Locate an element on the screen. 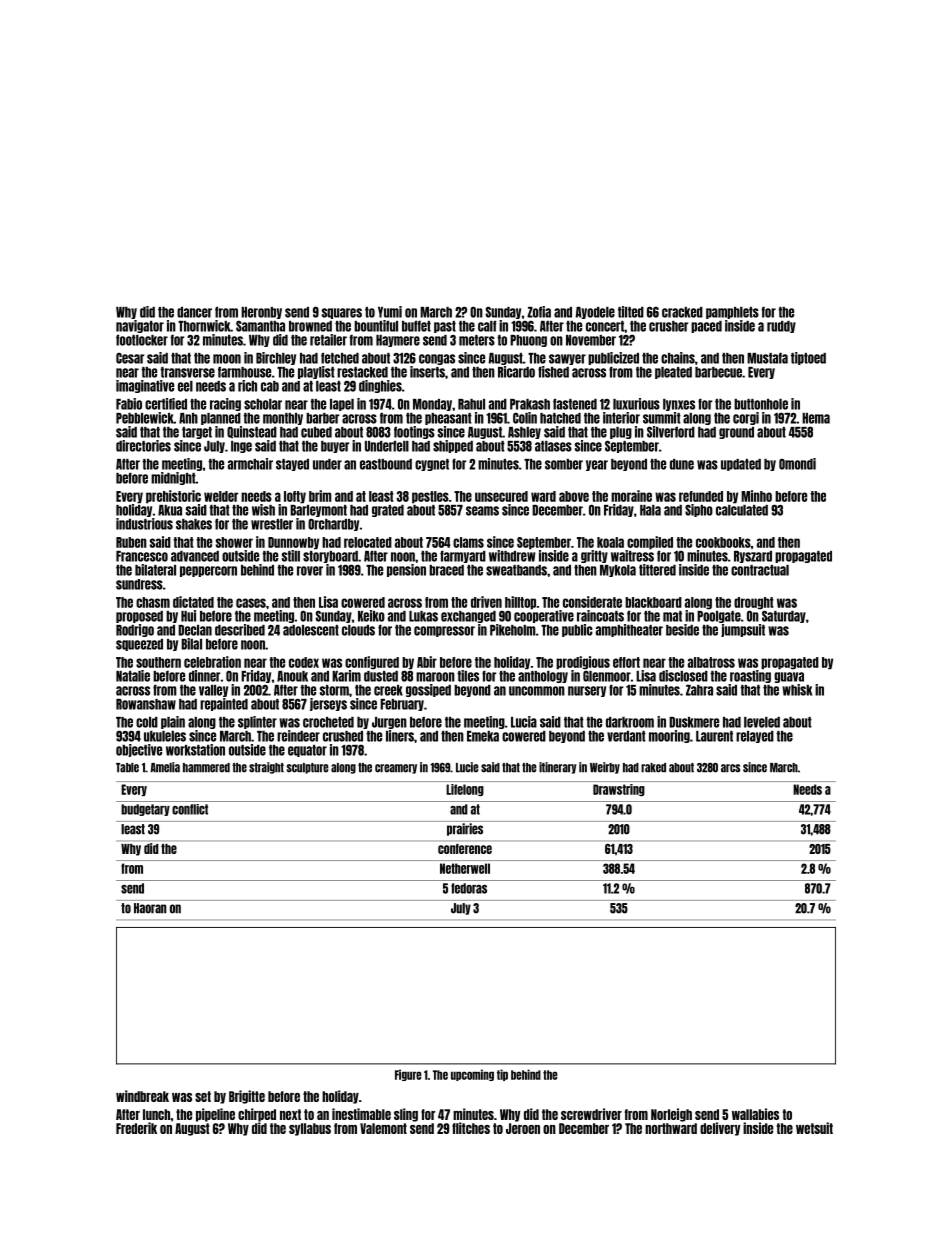 The height and width of the screenshot is (1233, 952). Yumi is located at coordinates (390, 312).
